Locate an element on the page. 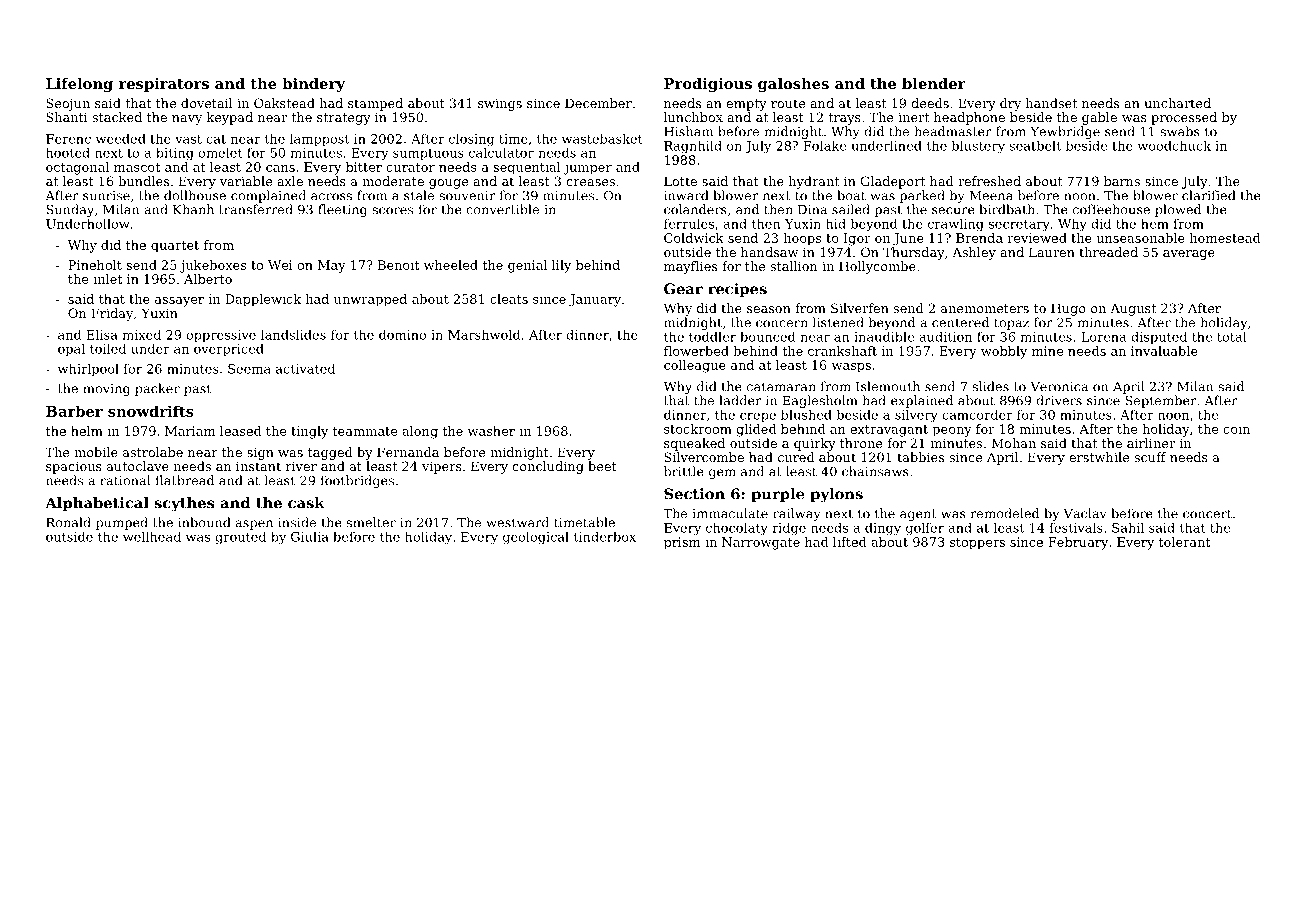 The width and height of the document is (1308, 924). clarified is located at coordinates (1209, 195).
